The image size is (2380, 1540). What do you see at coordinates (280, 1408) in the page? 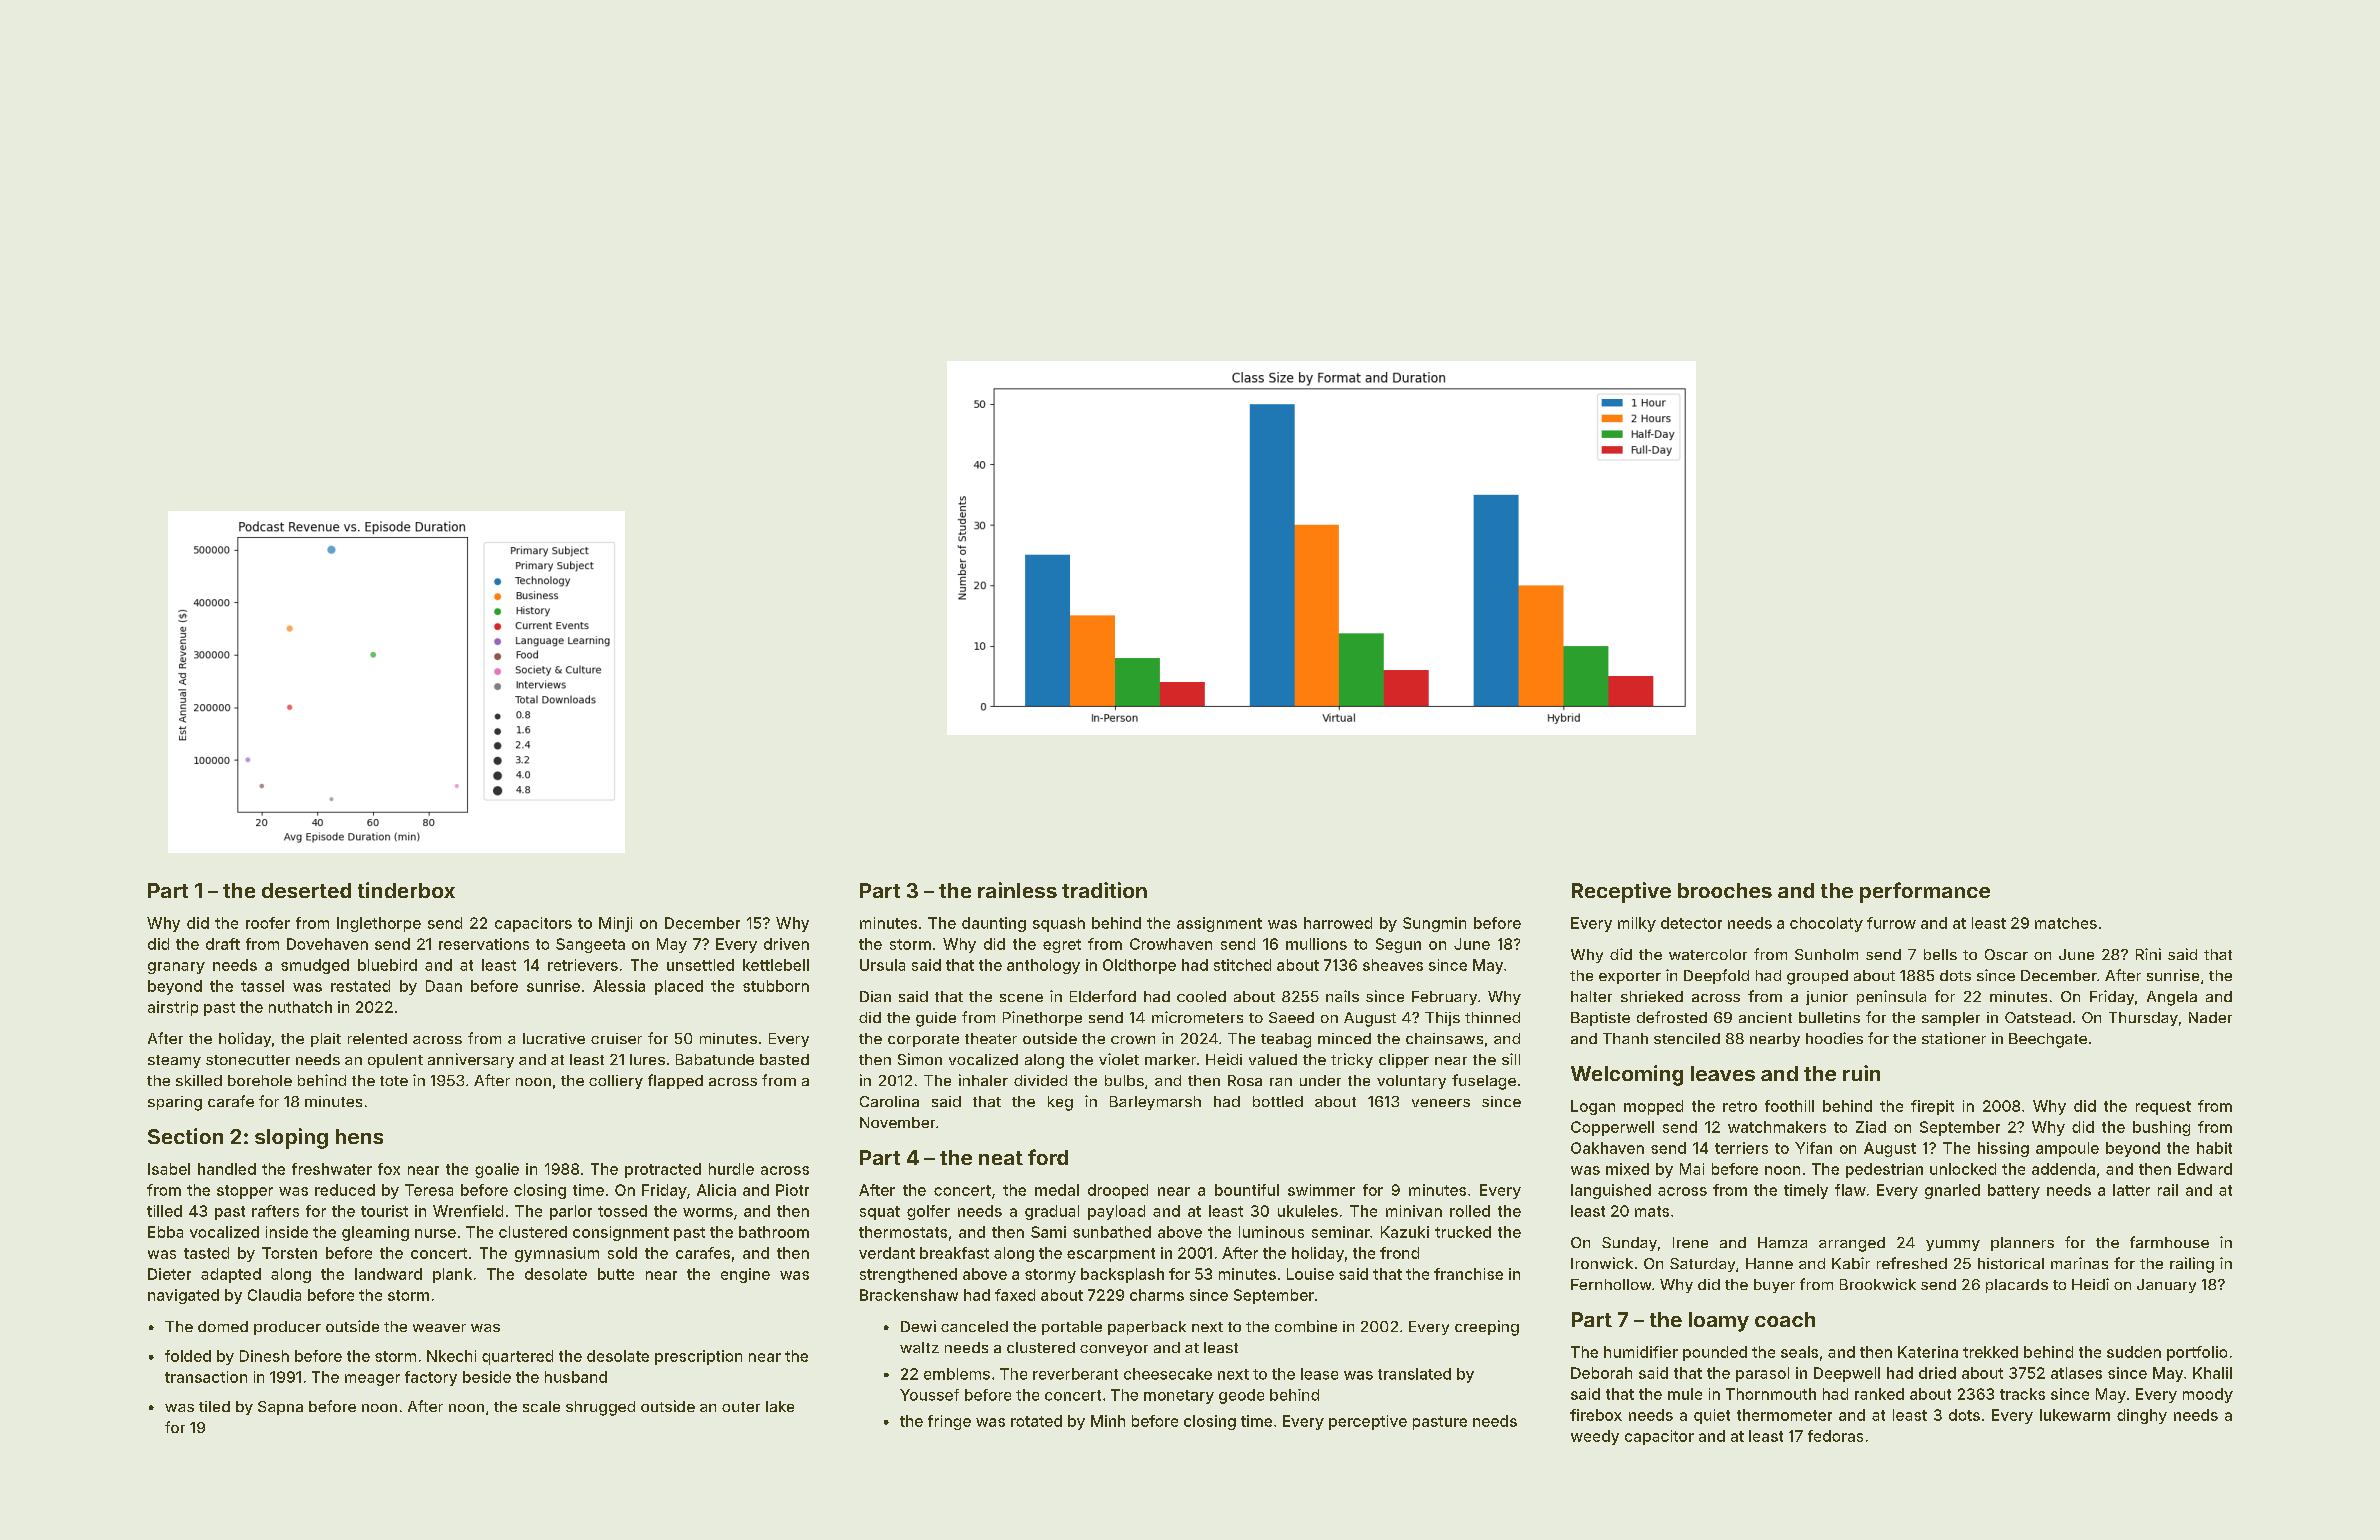
I see `Sapna` at bounding box center [280, 1408].
